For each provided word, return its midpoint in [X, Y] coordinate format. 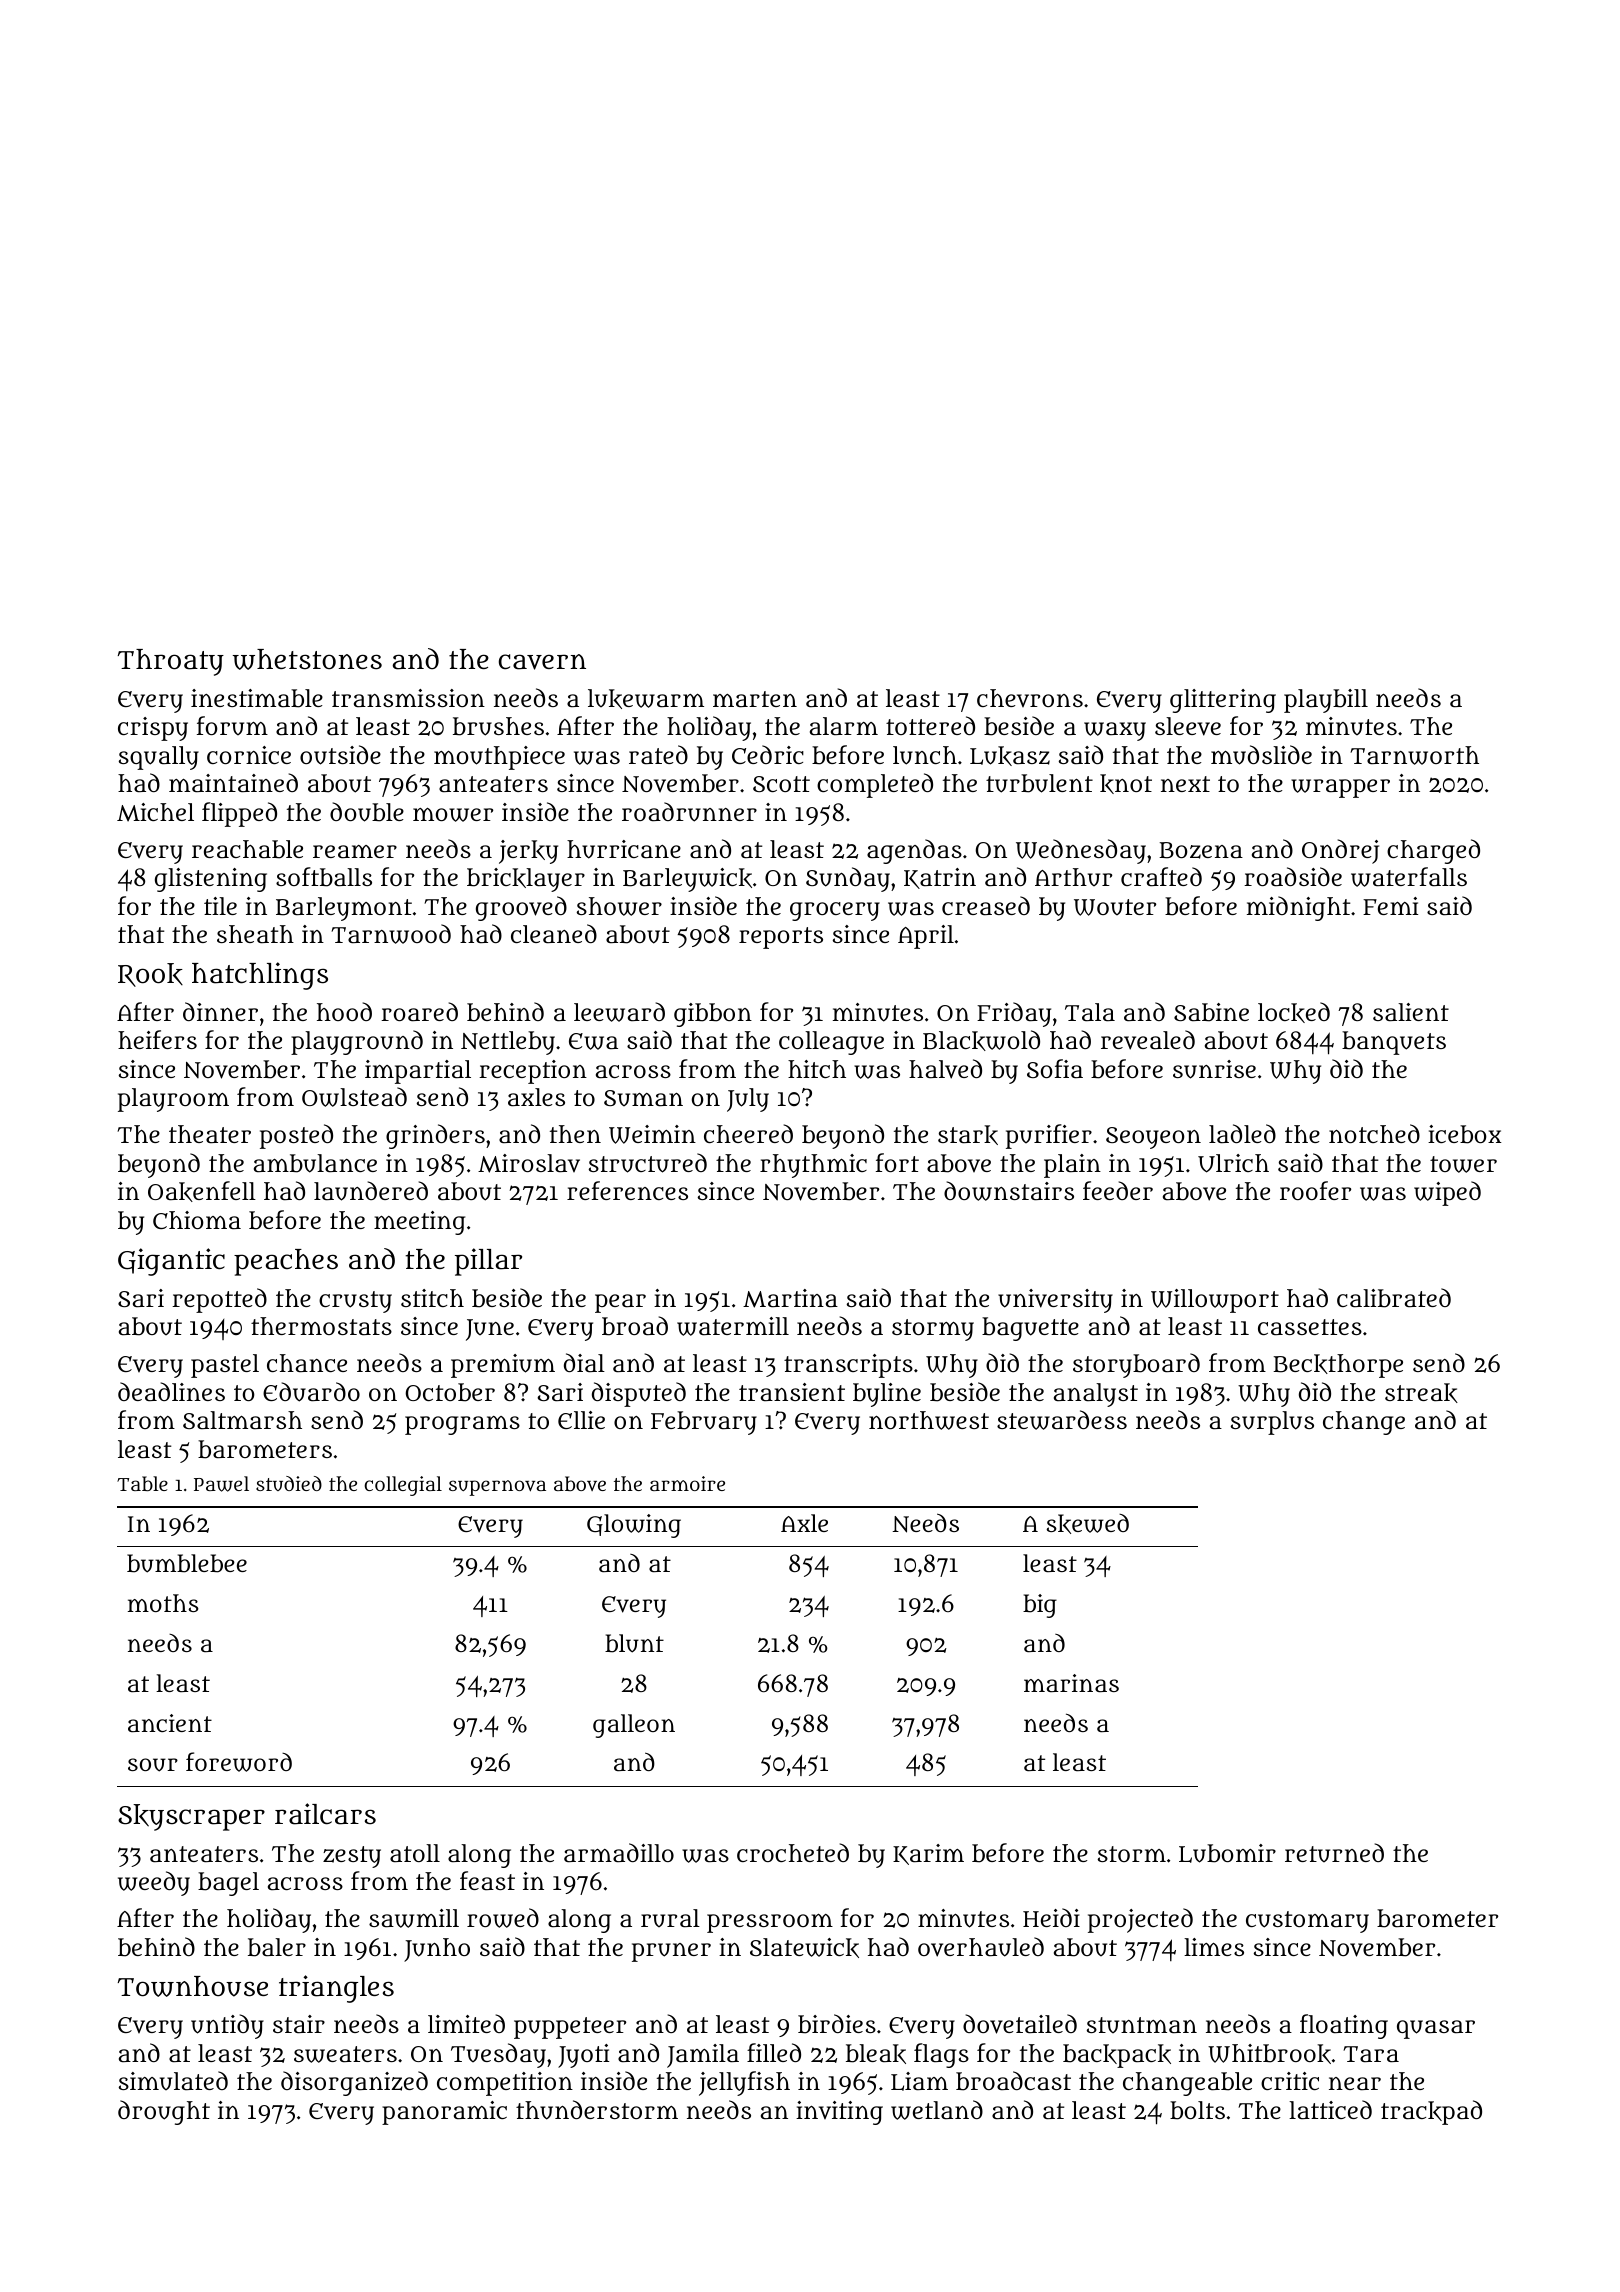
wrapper [1340, 788]
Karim [928, 1854]
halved [945, 1069]
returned [1334, 1852]
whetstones [307, 659]
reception [533, 1072]
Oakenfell [202, 1191]
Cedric [768, 754]
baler [277, 1947]
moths [163, 1603]
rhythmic [813, 1166]
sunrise [1214, 1069]
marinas [1071, 1683]
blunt [634, 1643]
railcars [325, 1814]
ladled [1242, 1134]
